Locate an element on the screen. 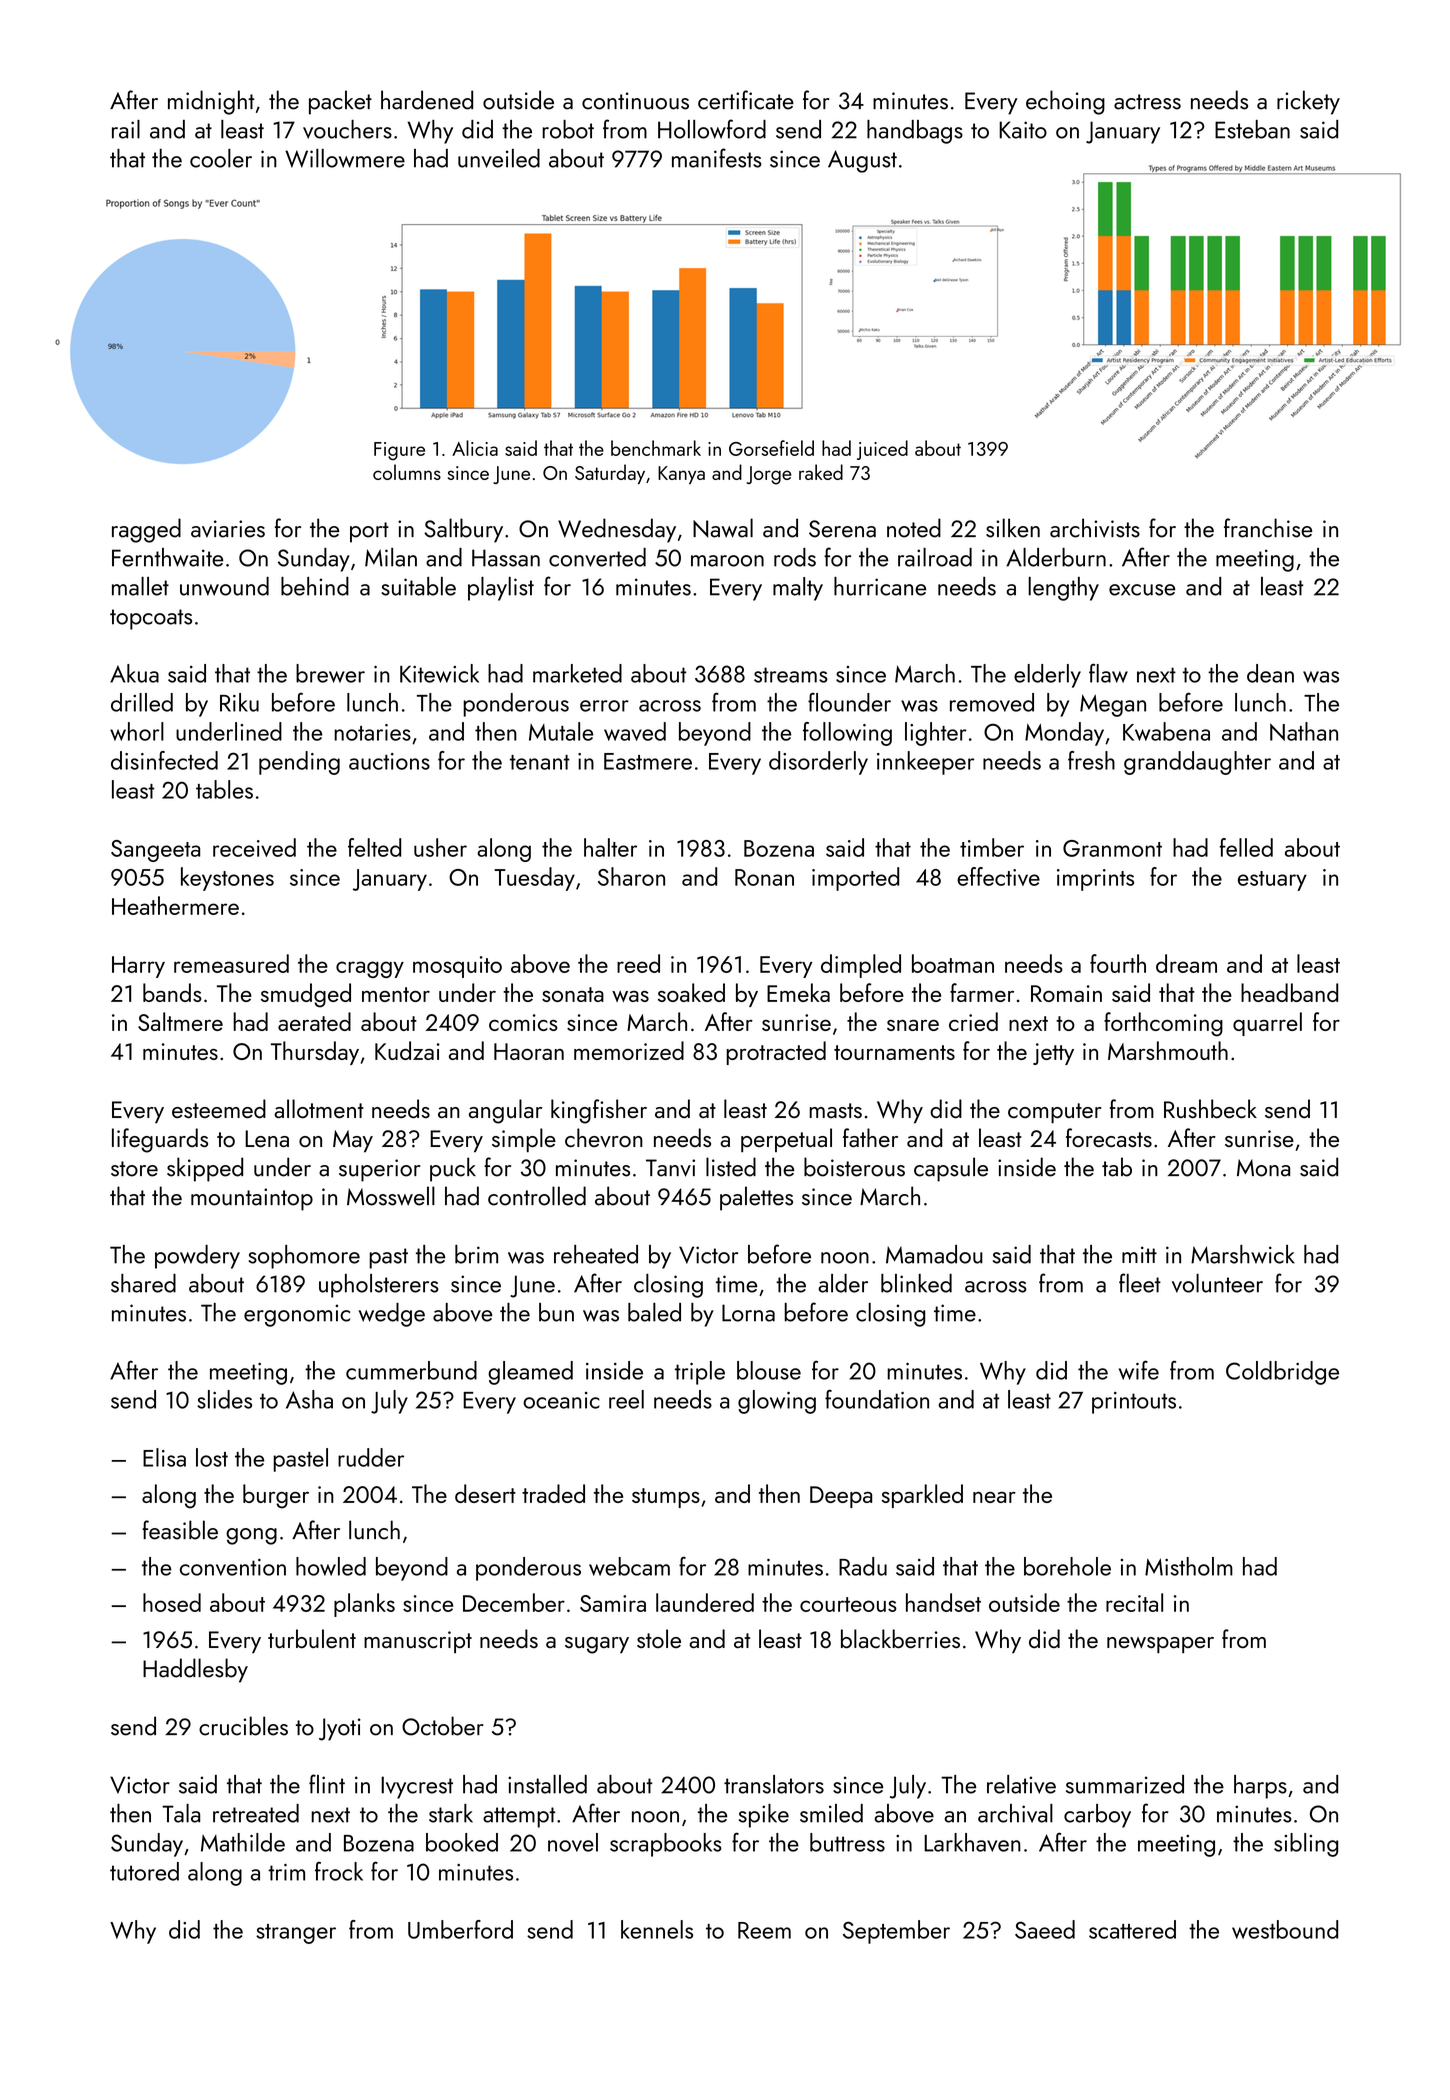 This screenshot has width=1450, height=2100. packet is located at coordinates (340, 102).
